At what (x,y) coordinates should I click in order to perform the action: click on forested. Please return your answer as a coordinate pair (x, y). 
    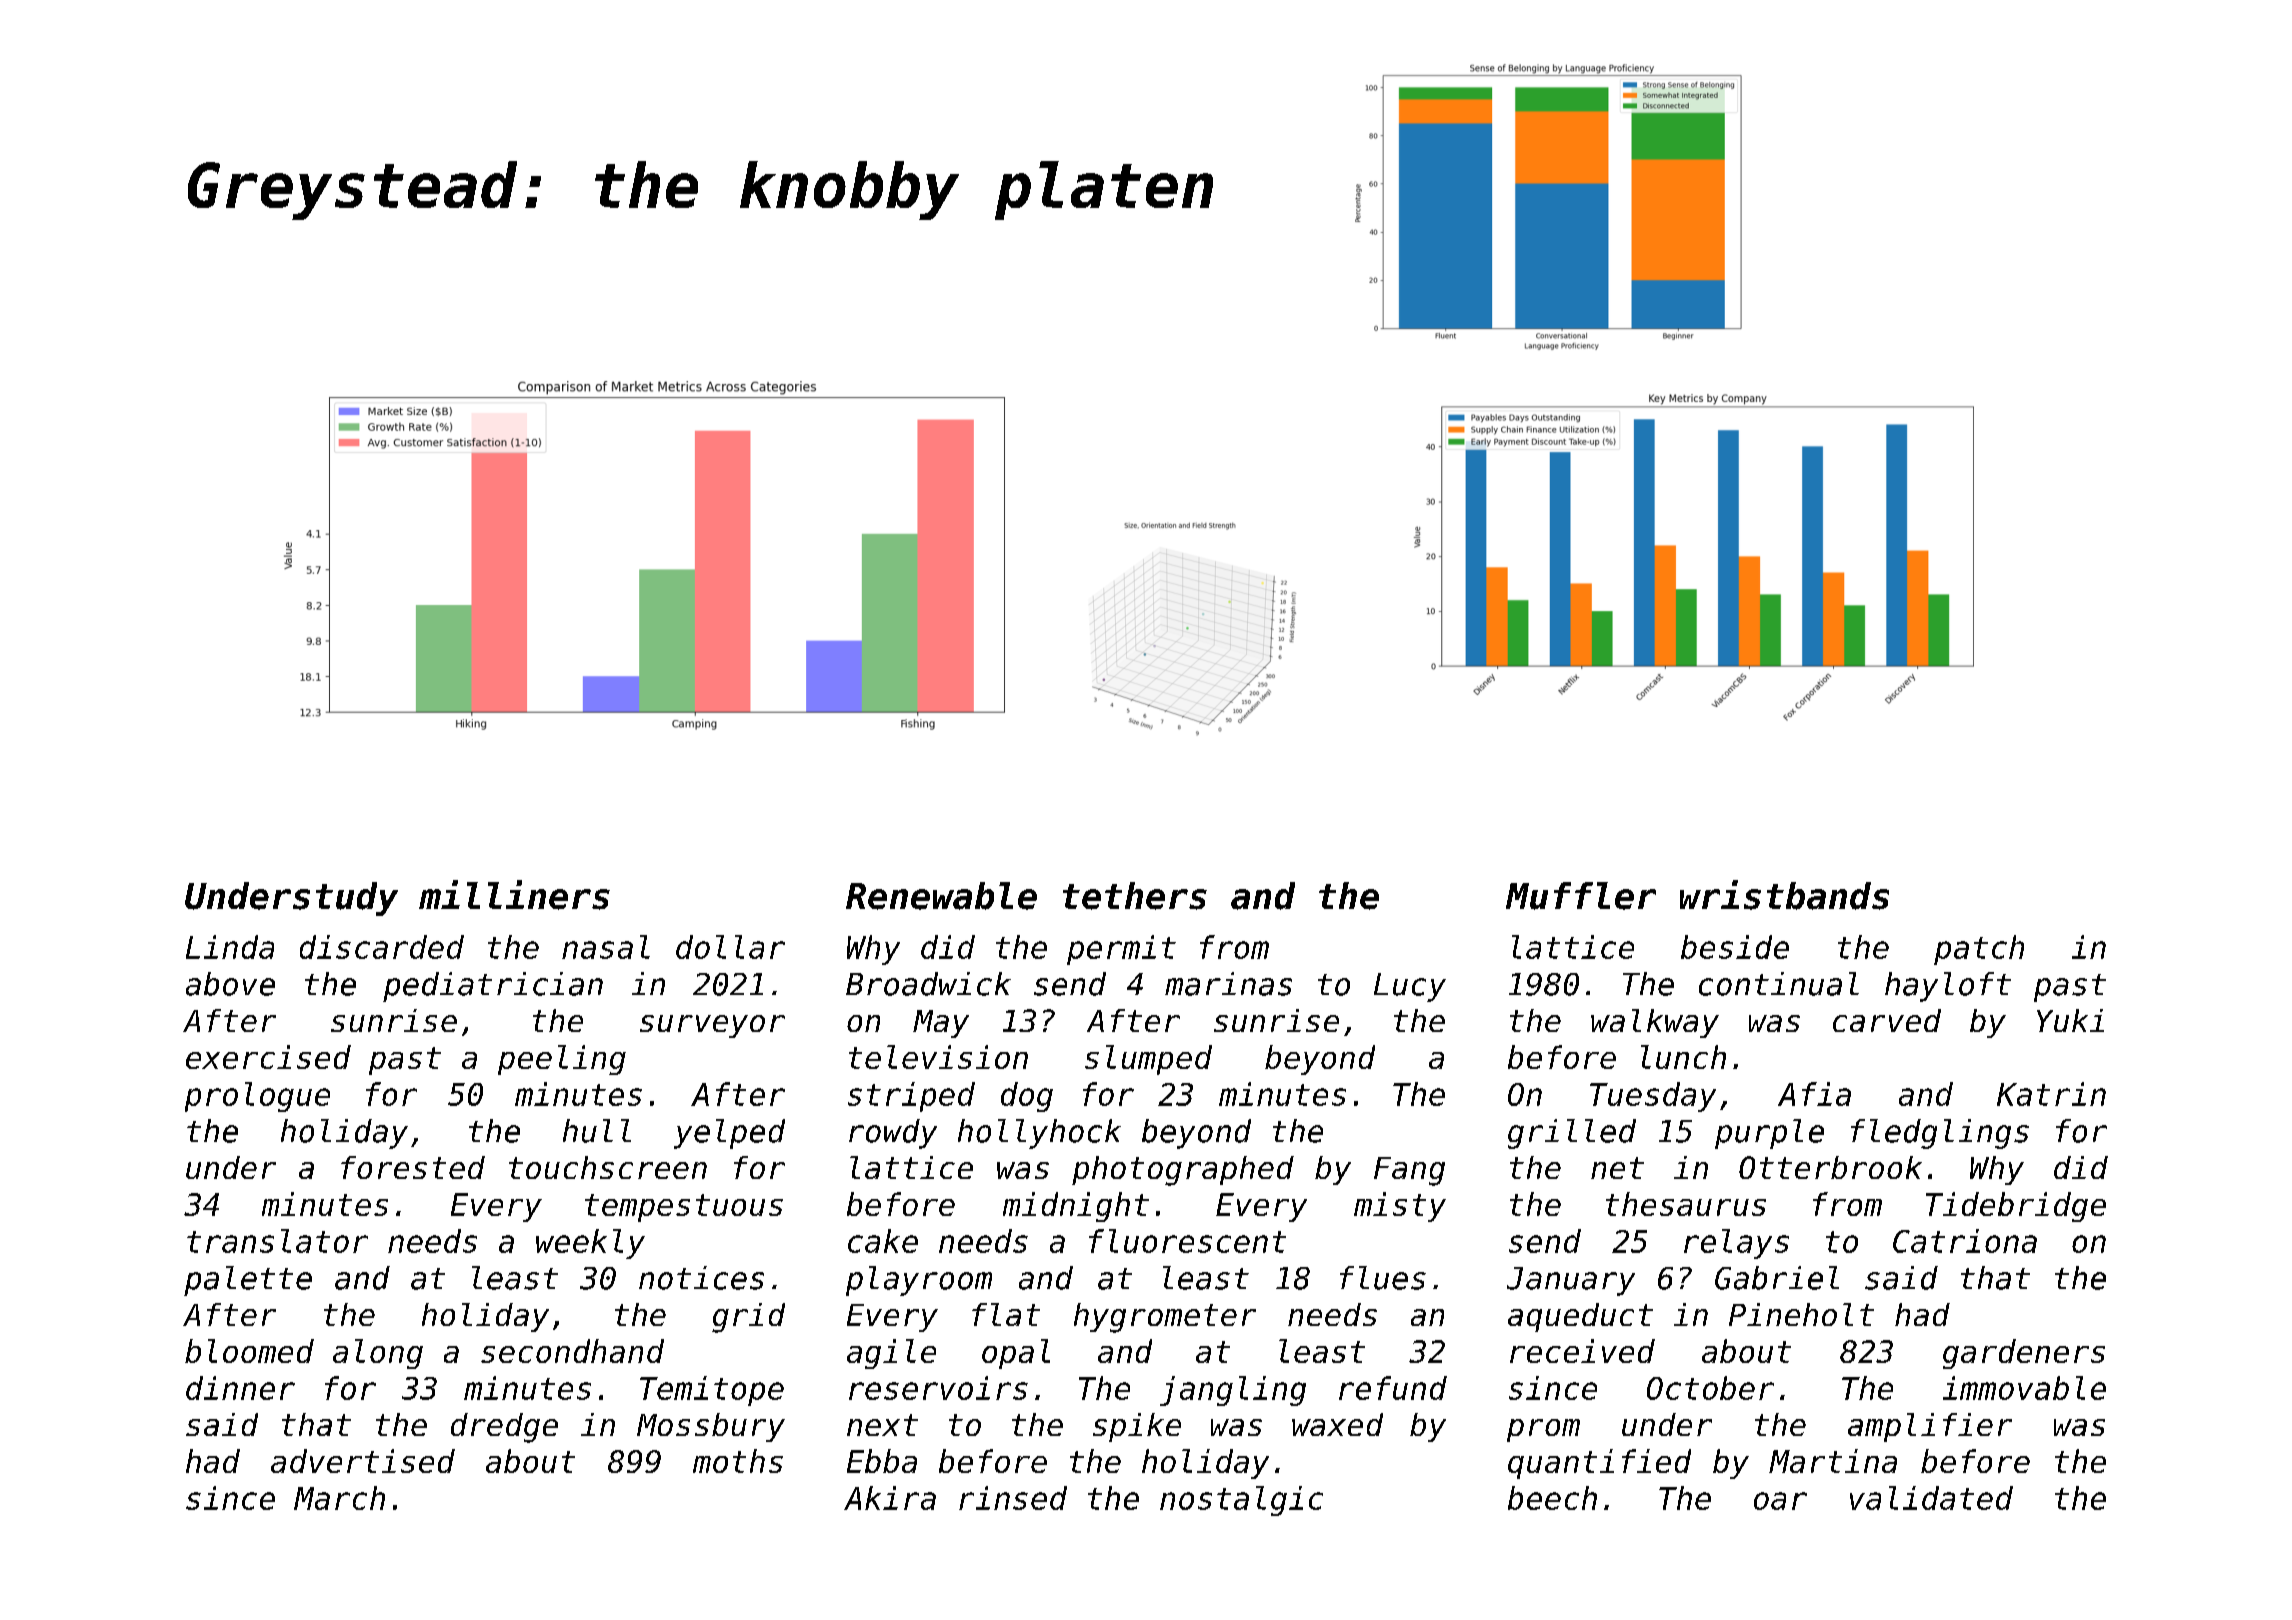
    Looking at the image, I should click on (413, 1167).
